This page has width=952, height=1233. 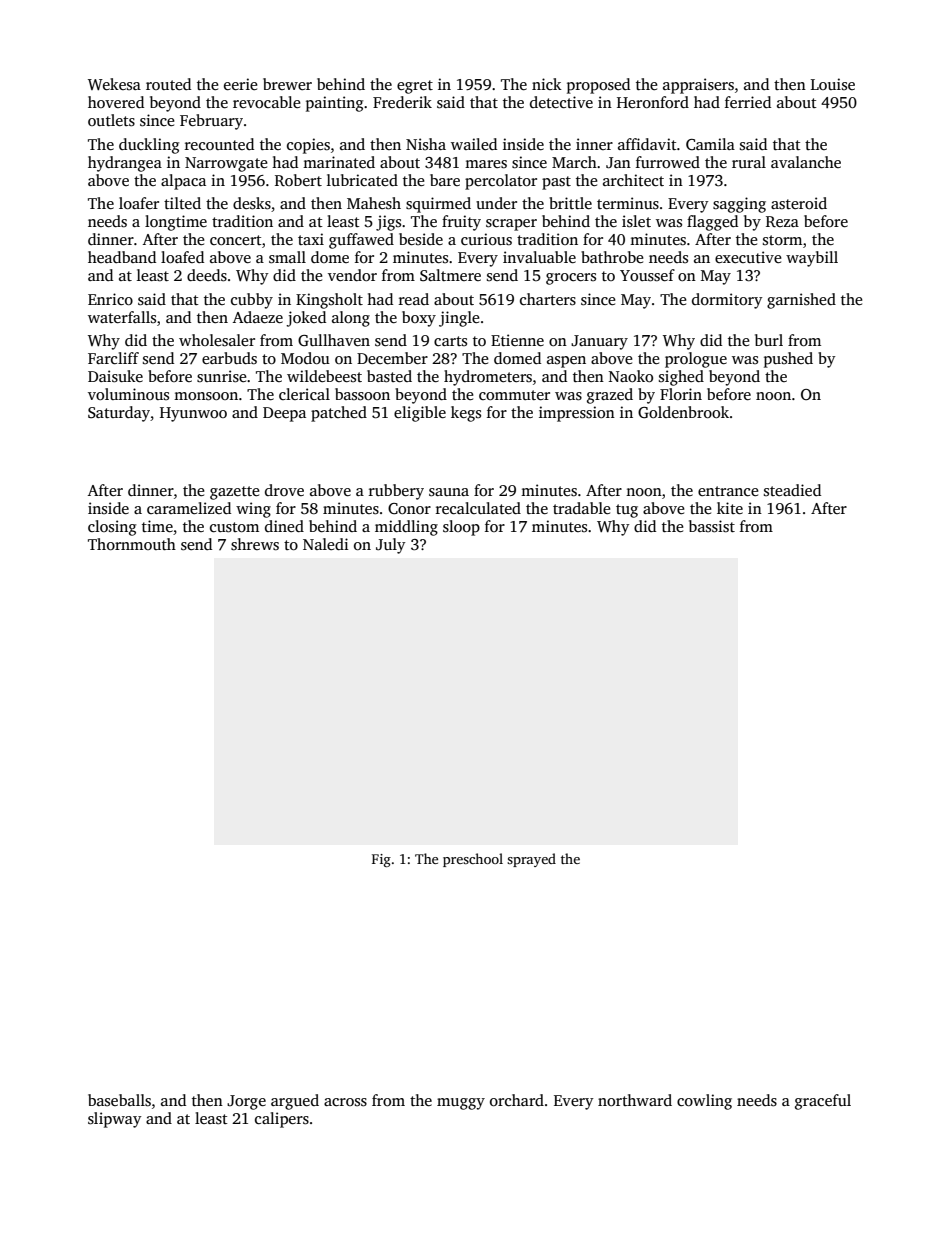 What do you see at coordinates (473, 860) in the page?
I see `preschool` at bounding box center [473, 860].
